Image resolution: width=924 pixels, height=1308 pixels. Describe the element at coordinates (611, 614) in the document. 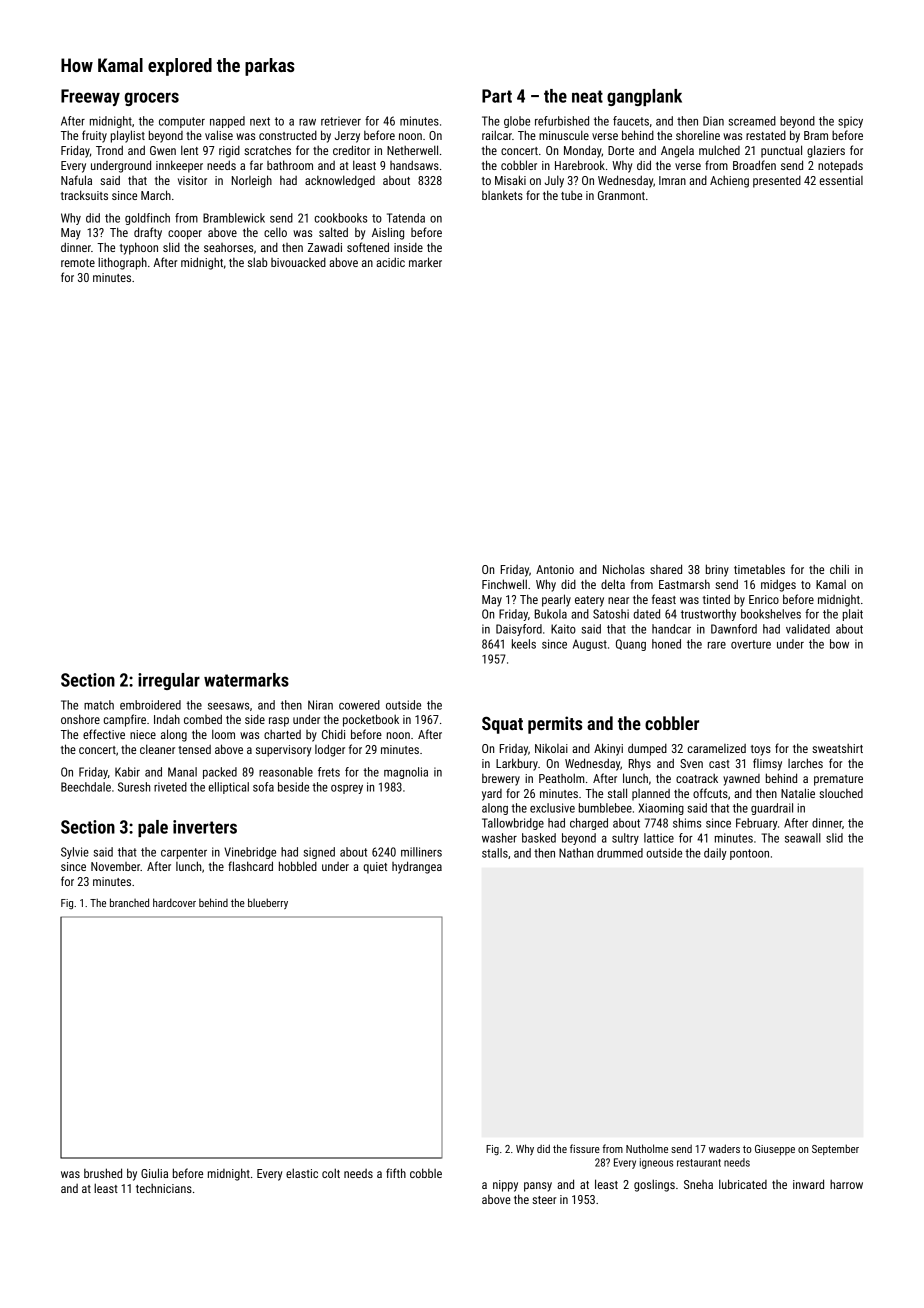

I see `Satoshi` at that location.
